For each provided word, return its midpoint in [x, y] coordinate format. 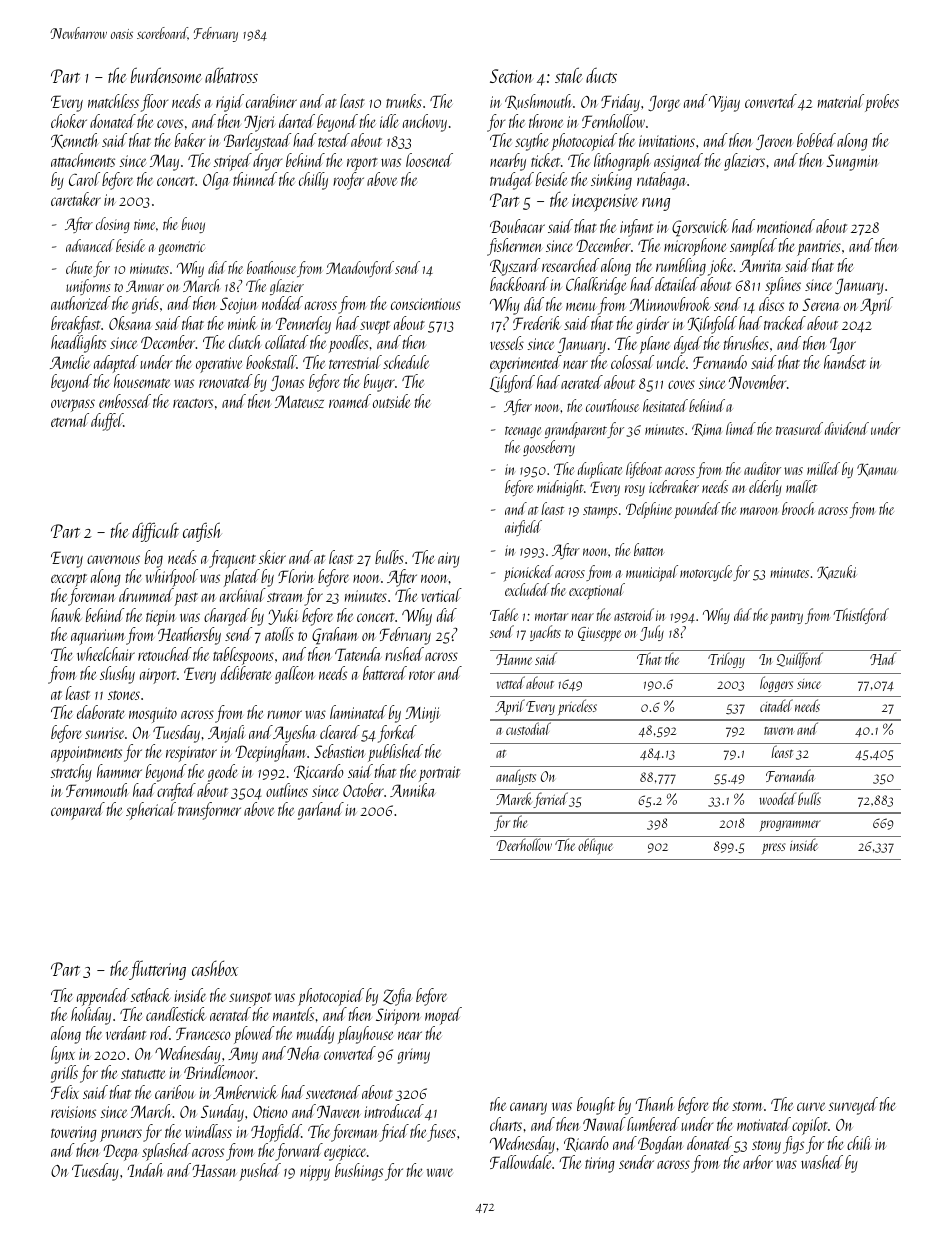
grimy [414, 1056]
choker [69, 121]
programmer [790, 826]
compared [78, 811]
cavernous [113, 559]
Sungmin [852, 162]
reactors [193, 403]
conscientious [426, 304]
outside [392, 401]
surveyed [853, 1106]
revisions [73, 1112]
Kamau [876, 470]
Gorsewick [700, 228]
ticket [545, 160]
